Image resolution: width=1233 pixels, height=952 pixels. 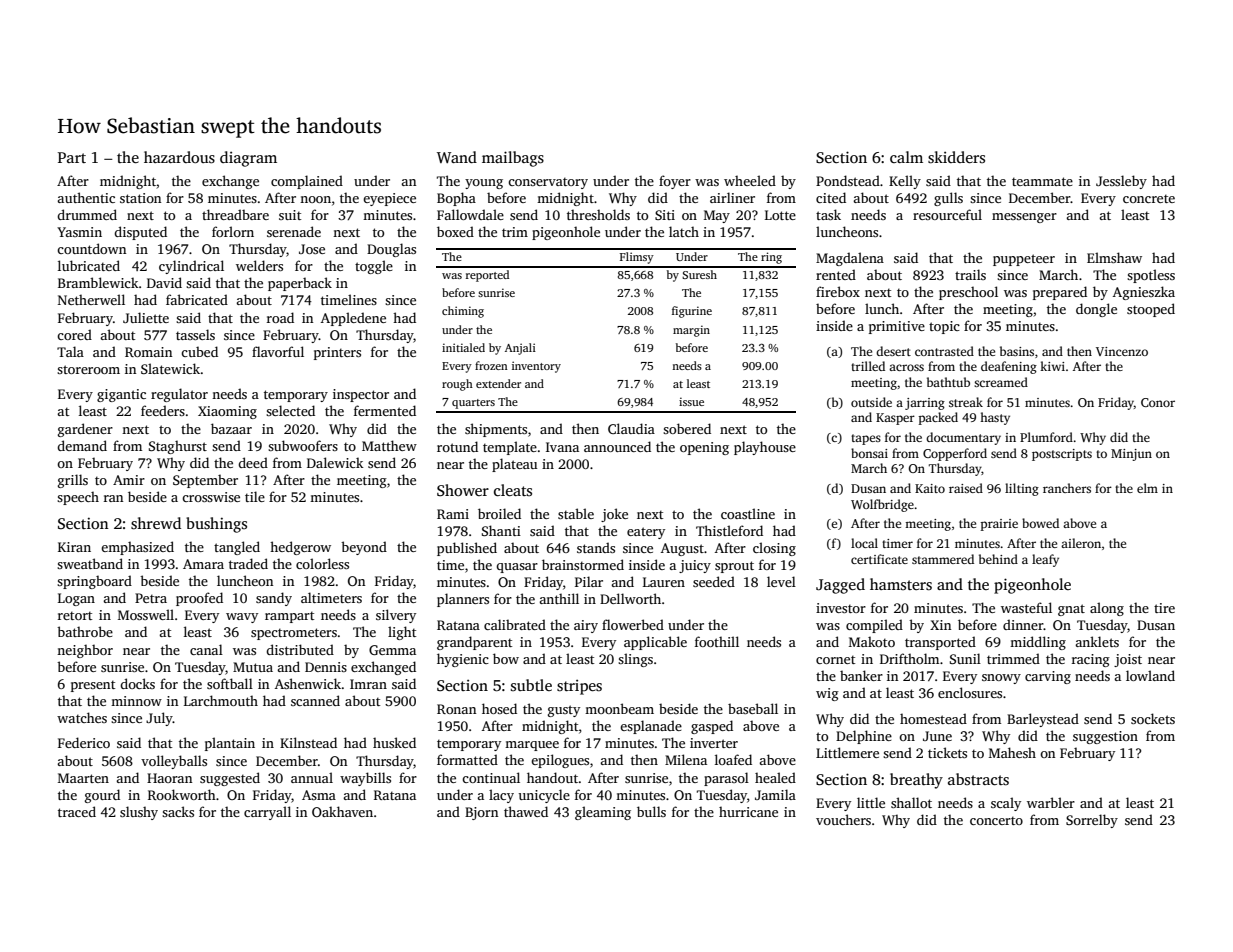 What do you see at coordinates (838, 291) in the screenshot?
I see `firebox` at bounding box center [838, 291].
